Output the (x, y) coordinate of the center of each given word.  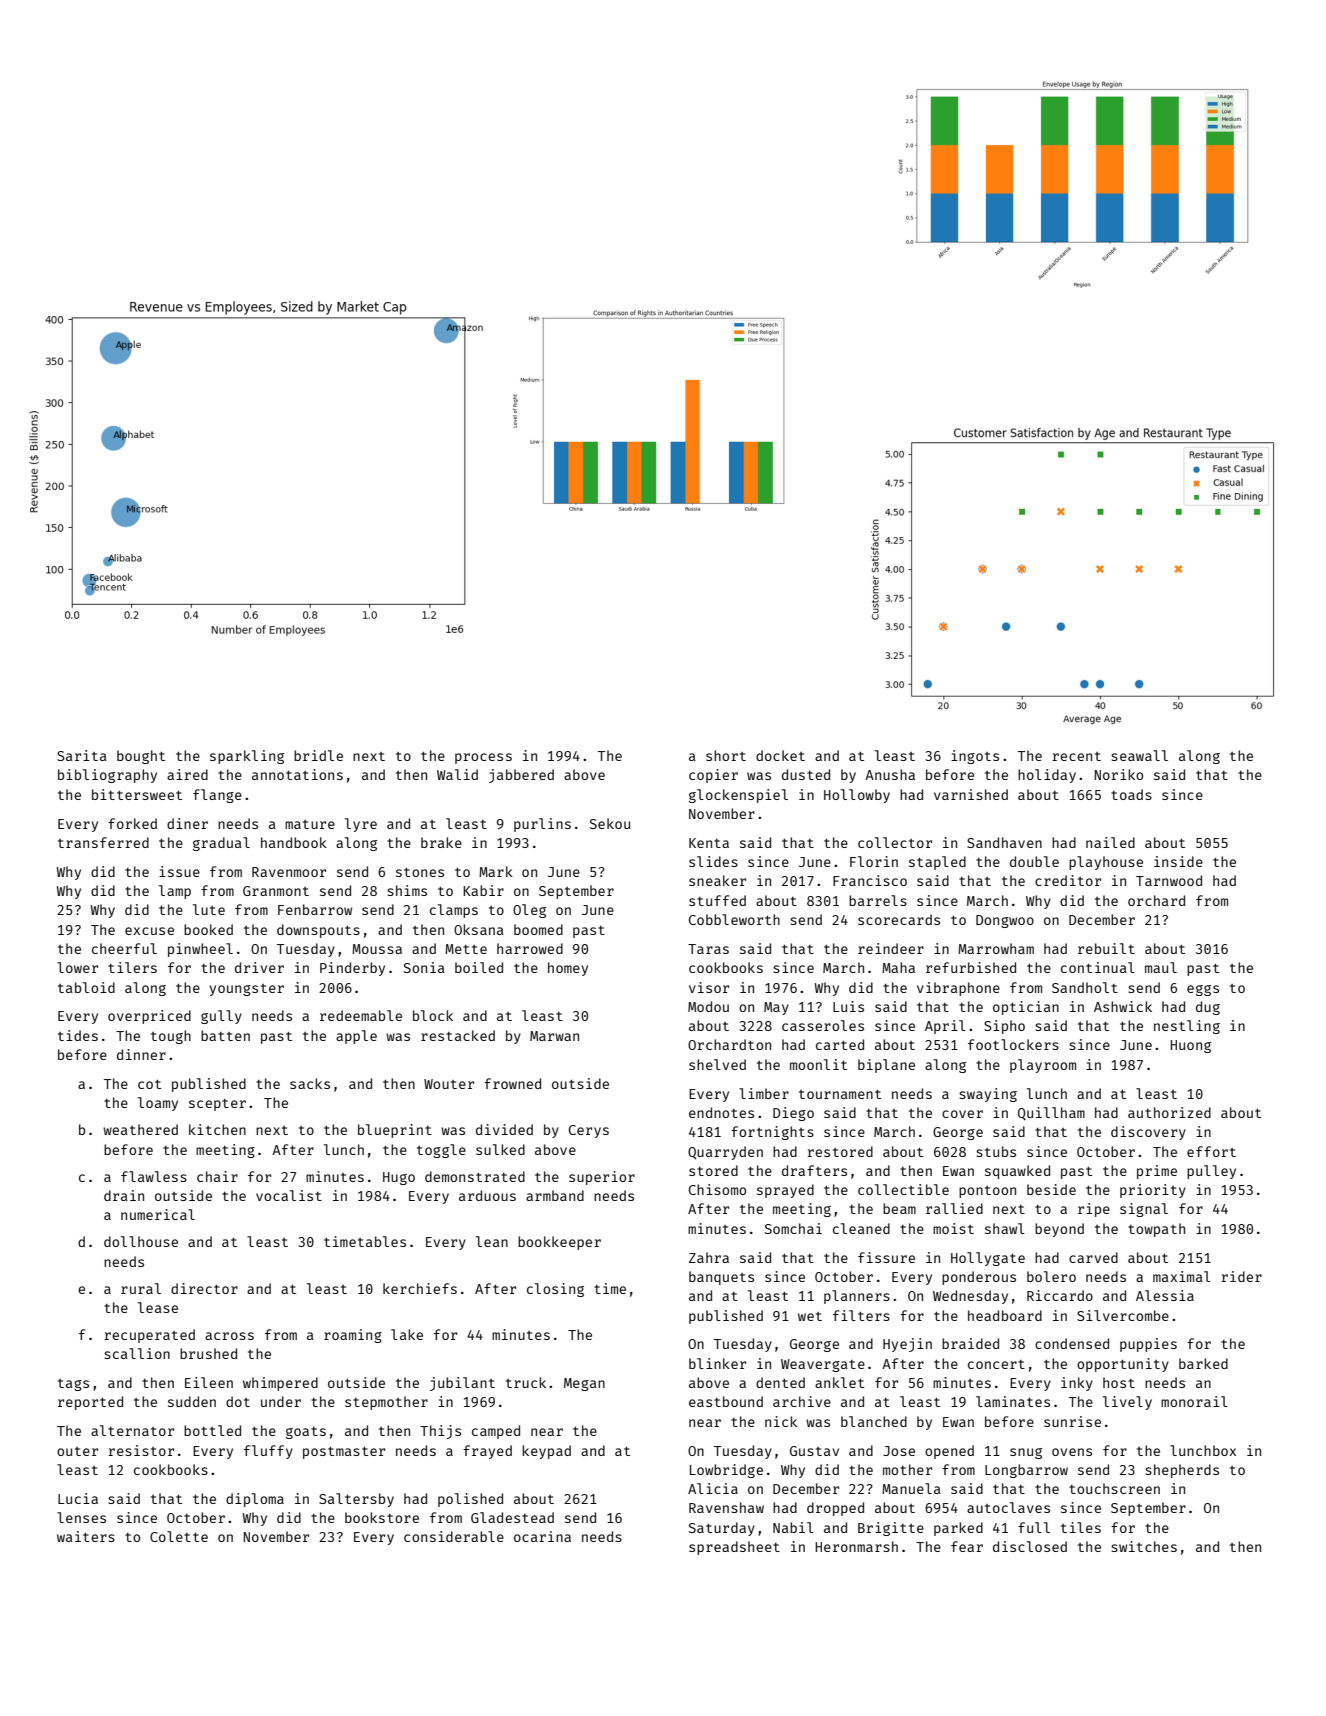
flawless (154, 1176)
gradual (221, 844)
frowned (512, 1083)
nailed (1110, 842)
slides (713, 861)
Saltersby (356, 1500)
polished (470, 1500)
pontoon (987, 1192)
